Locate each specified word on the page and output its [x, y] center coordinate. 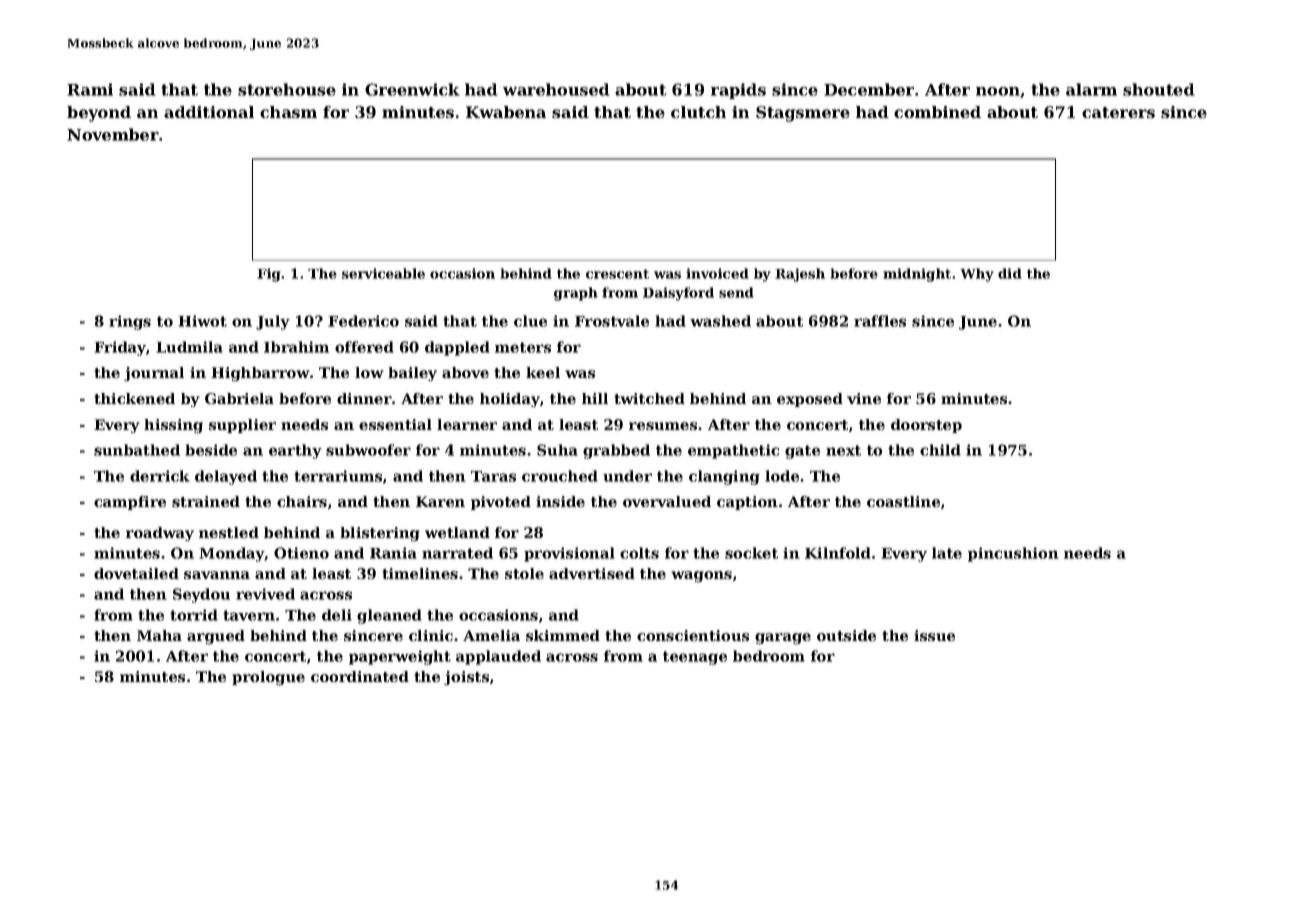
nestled [229, 532]
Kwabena [506, 112]
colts [639, 553]
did [1010, 273]
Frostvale [612, 321]
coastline [903, 501]
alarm [1091, 89]
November [113, 134]
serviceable [383, 273]
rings [130, 322]
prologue [268, 678]
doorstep [926, 426]
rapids [738, 91]
